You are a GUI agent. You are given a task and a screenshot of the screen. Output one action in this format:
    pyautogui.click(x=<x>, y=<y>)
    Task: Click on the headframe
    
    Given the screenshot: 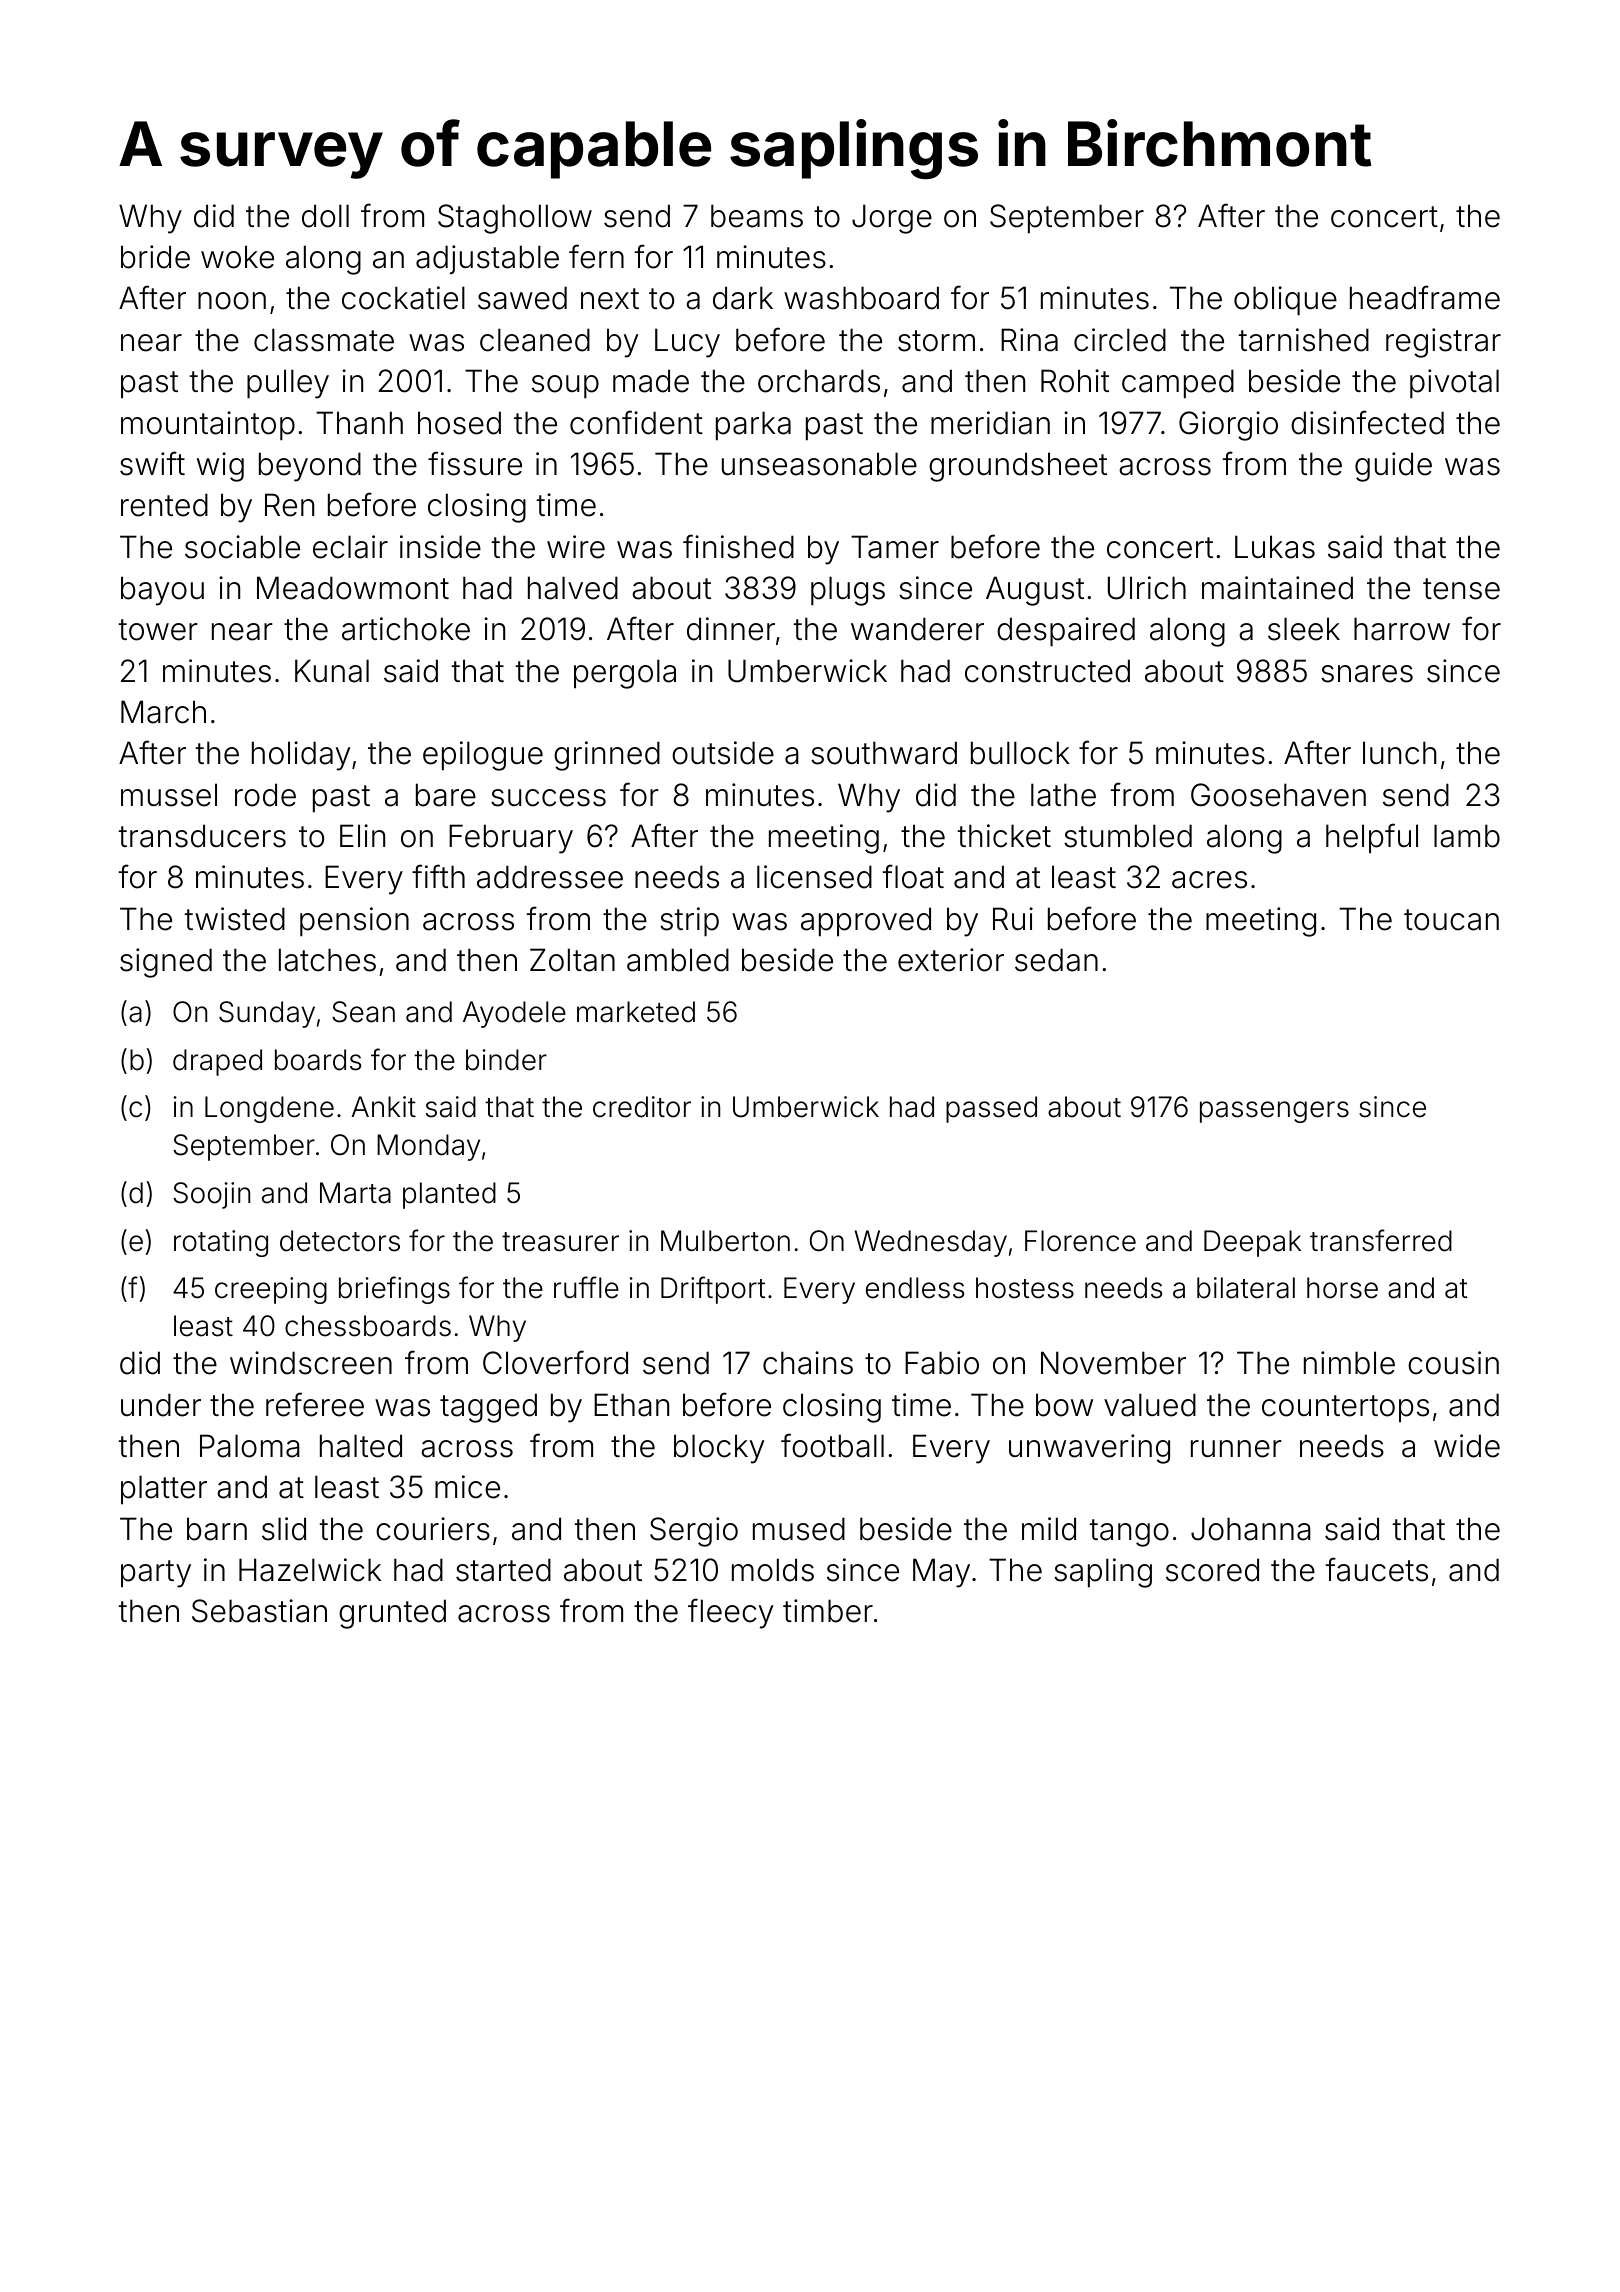 What is the action you would take?
    pyautogui.click(x=1425, y=297)
